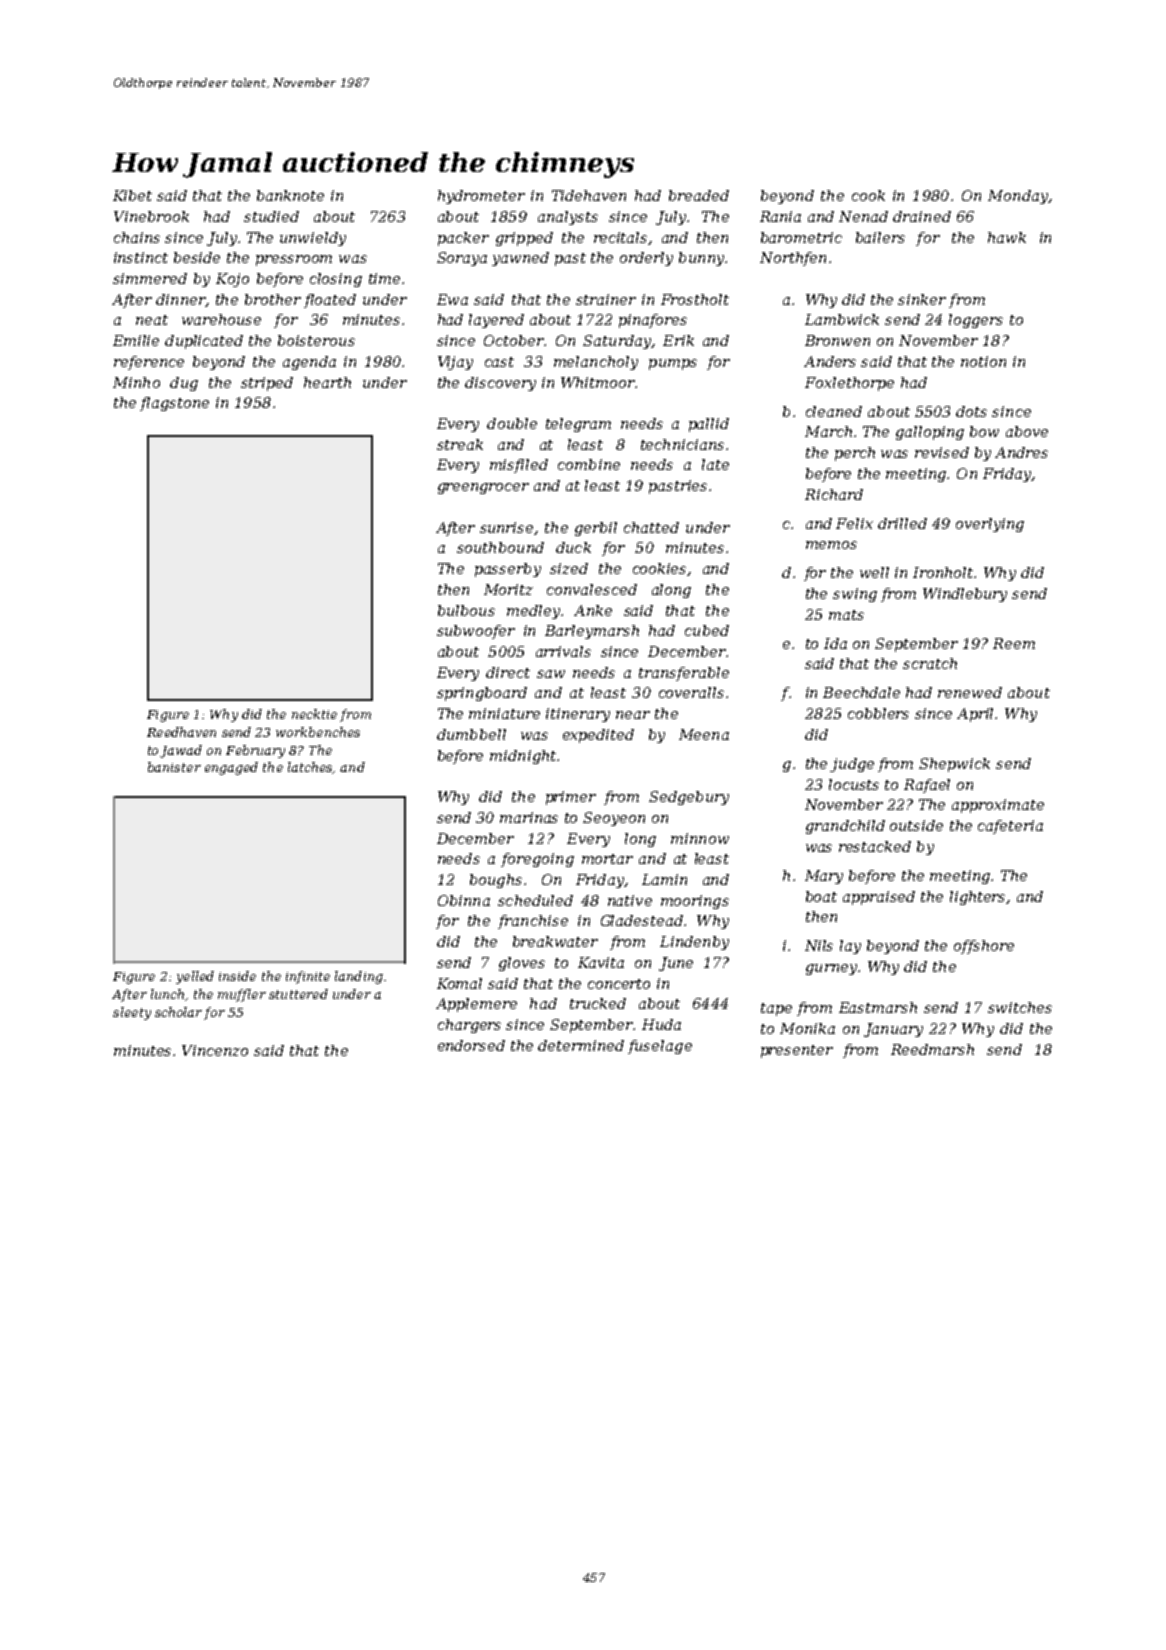 This screenshot has width=1166, height=1650. I want to click on double, so click(512, 423).
